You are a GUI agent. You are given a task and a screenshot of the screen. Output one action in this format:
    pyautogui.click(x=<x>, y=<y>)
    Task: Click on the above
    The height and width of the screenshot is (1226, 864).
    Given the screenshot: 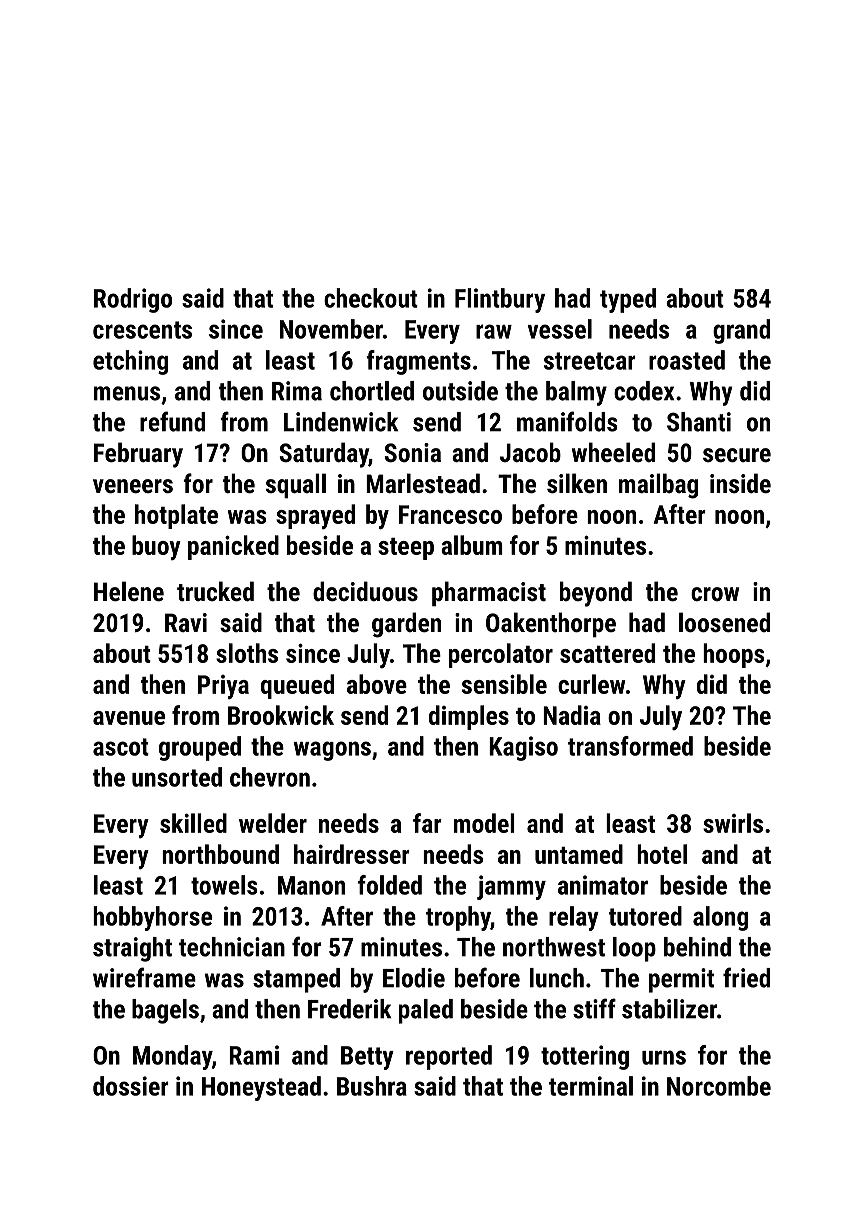 What is the action you would take?
    pyautogui.click(x=377, y=684)
